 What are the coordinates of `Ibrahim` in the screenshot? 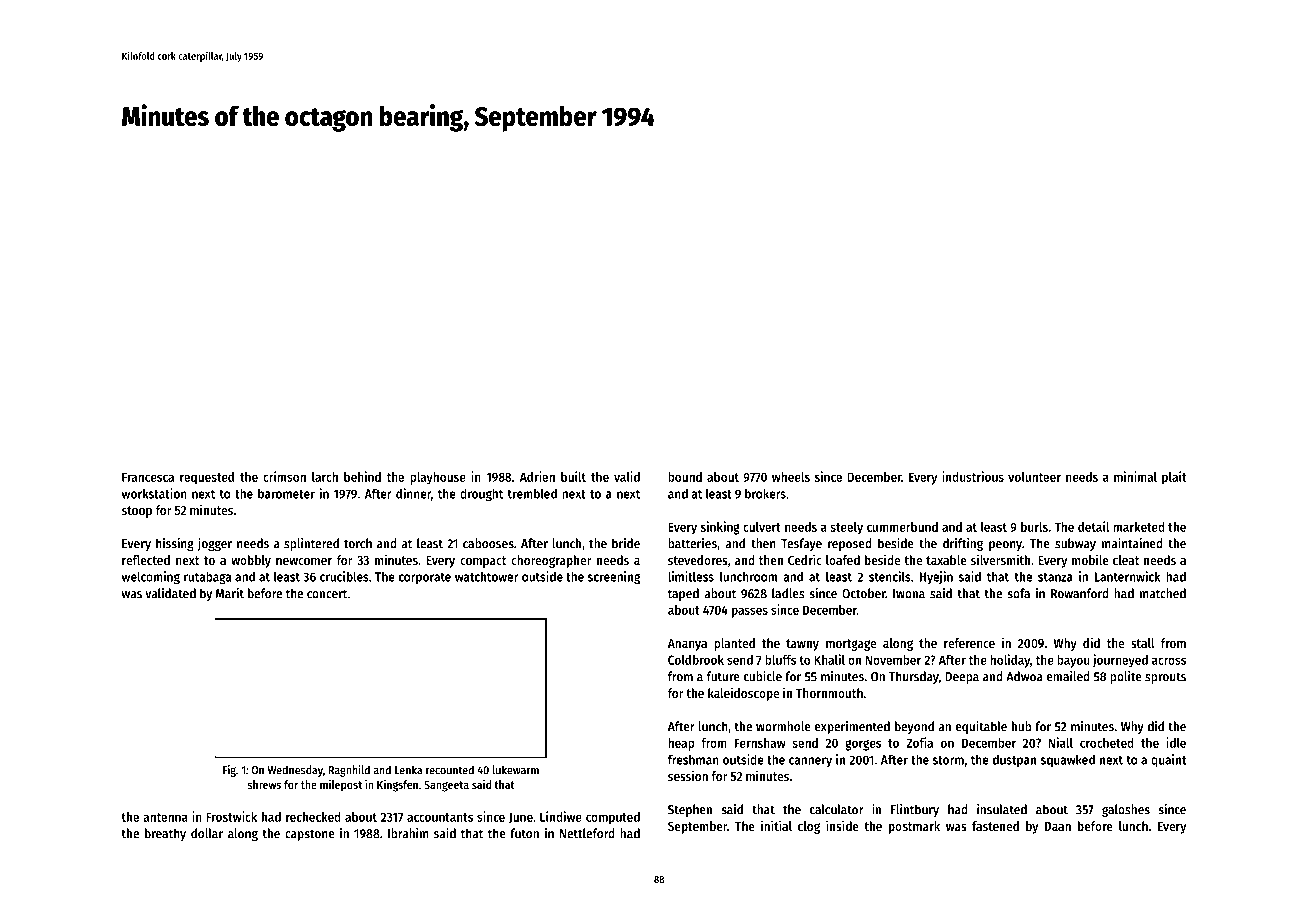 It's located at (408, 833).
